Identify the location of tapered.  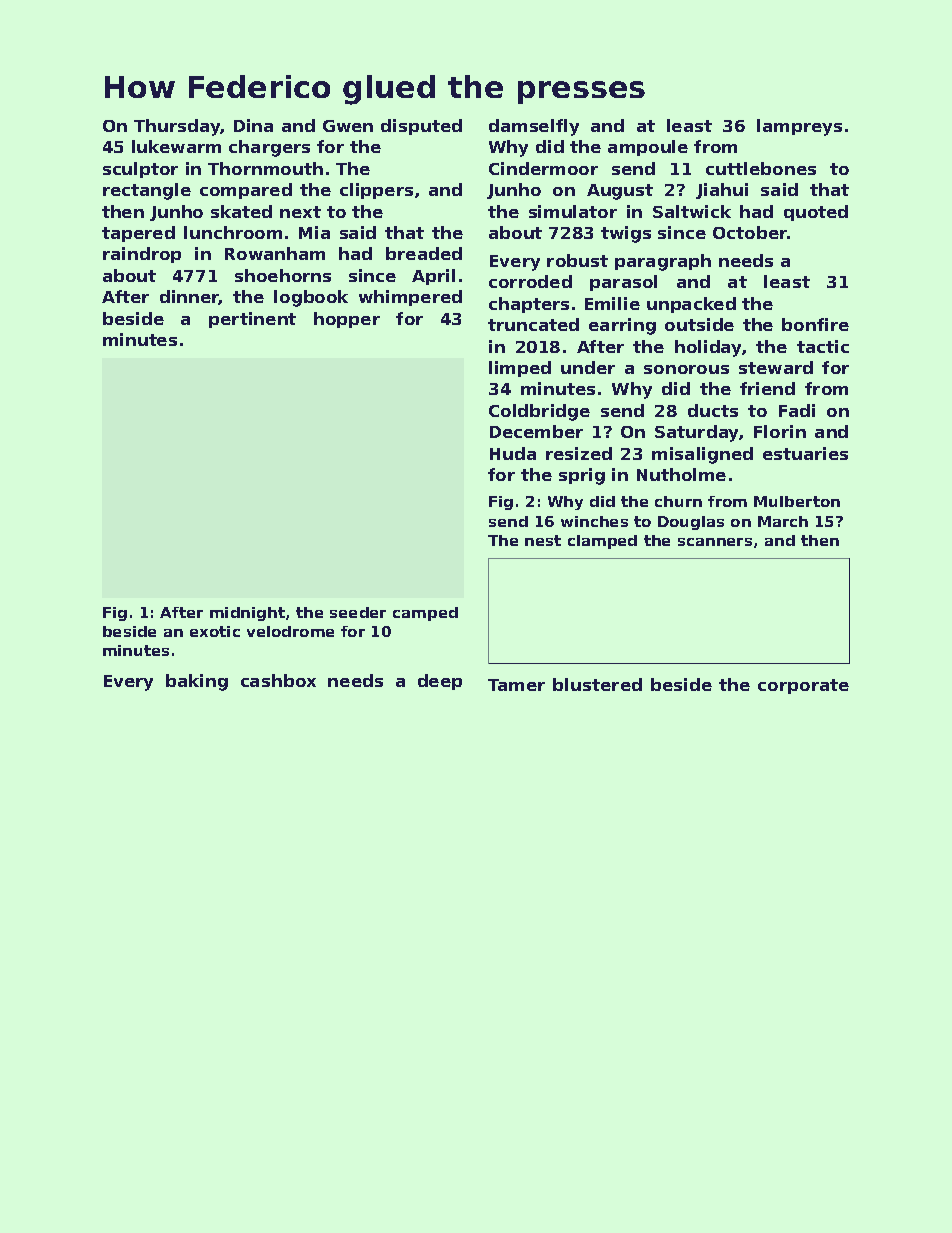
(138, 234).
